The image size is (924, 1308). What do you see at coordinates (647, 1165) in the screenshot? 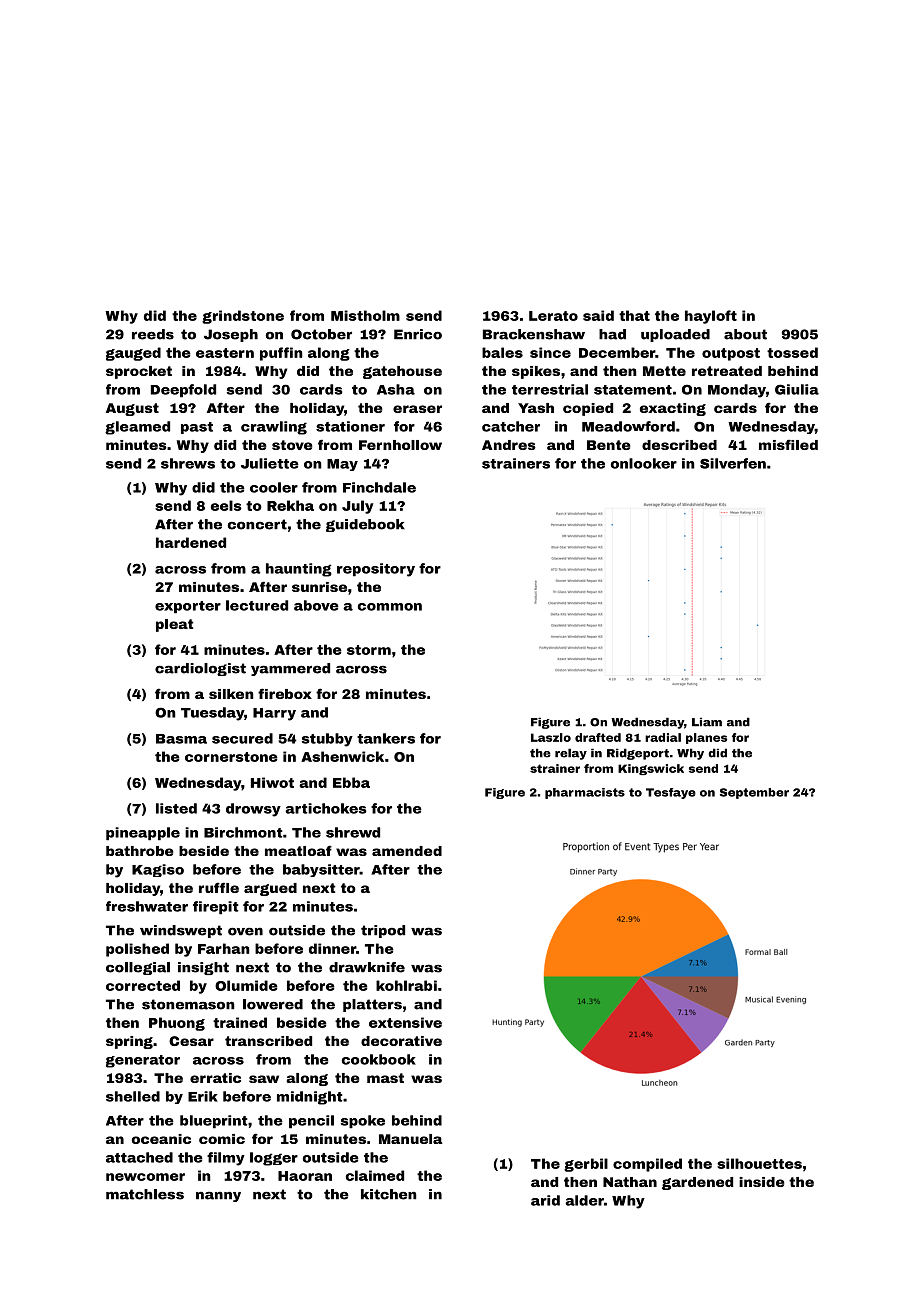
I see `compiled` at bounding box center [647, 1165].
